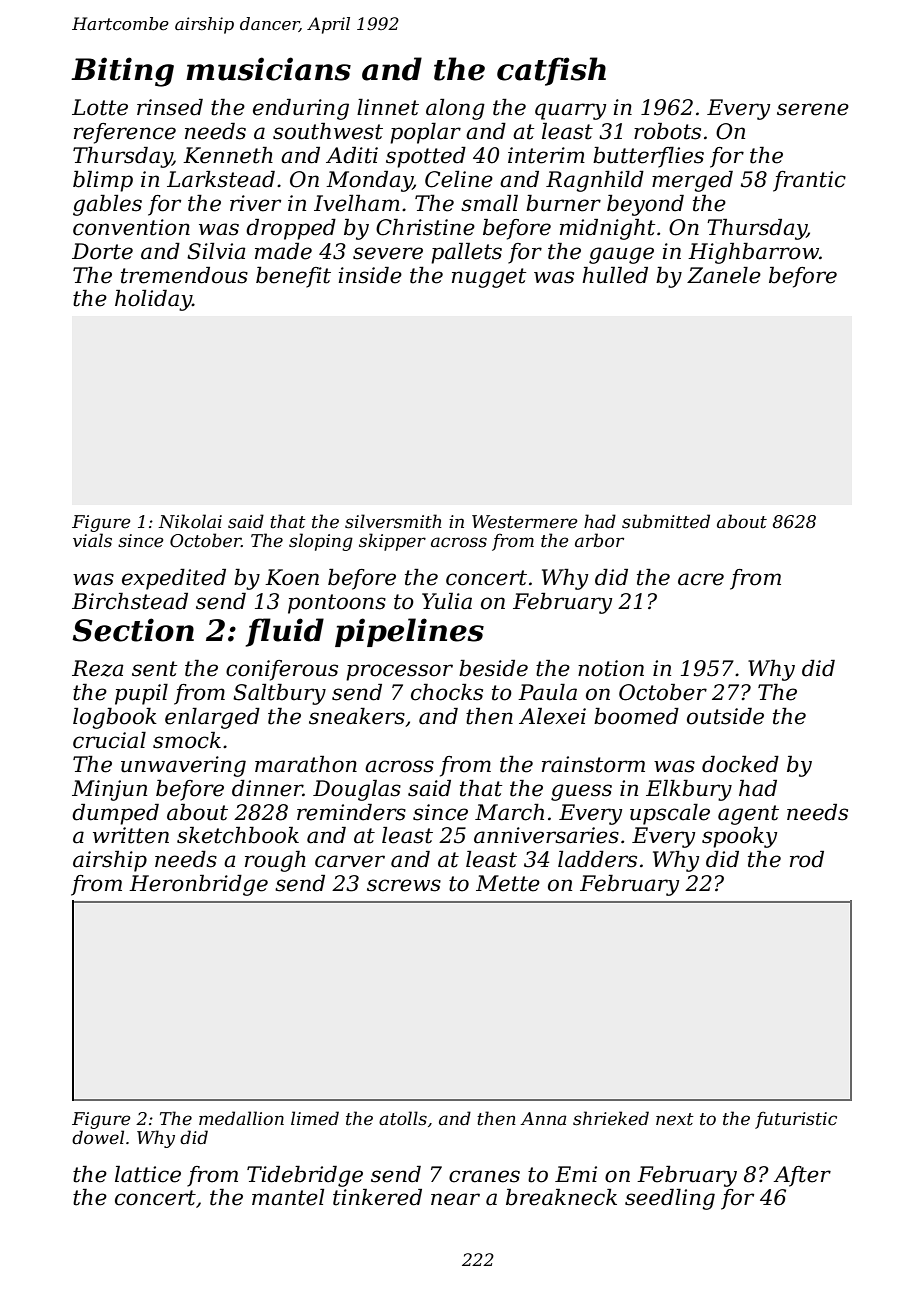 The width and height of the screenshot is (924, 1314). Describe the element at coordinates (552, 716) in the screenshot. I see `Alexei` at that location.
